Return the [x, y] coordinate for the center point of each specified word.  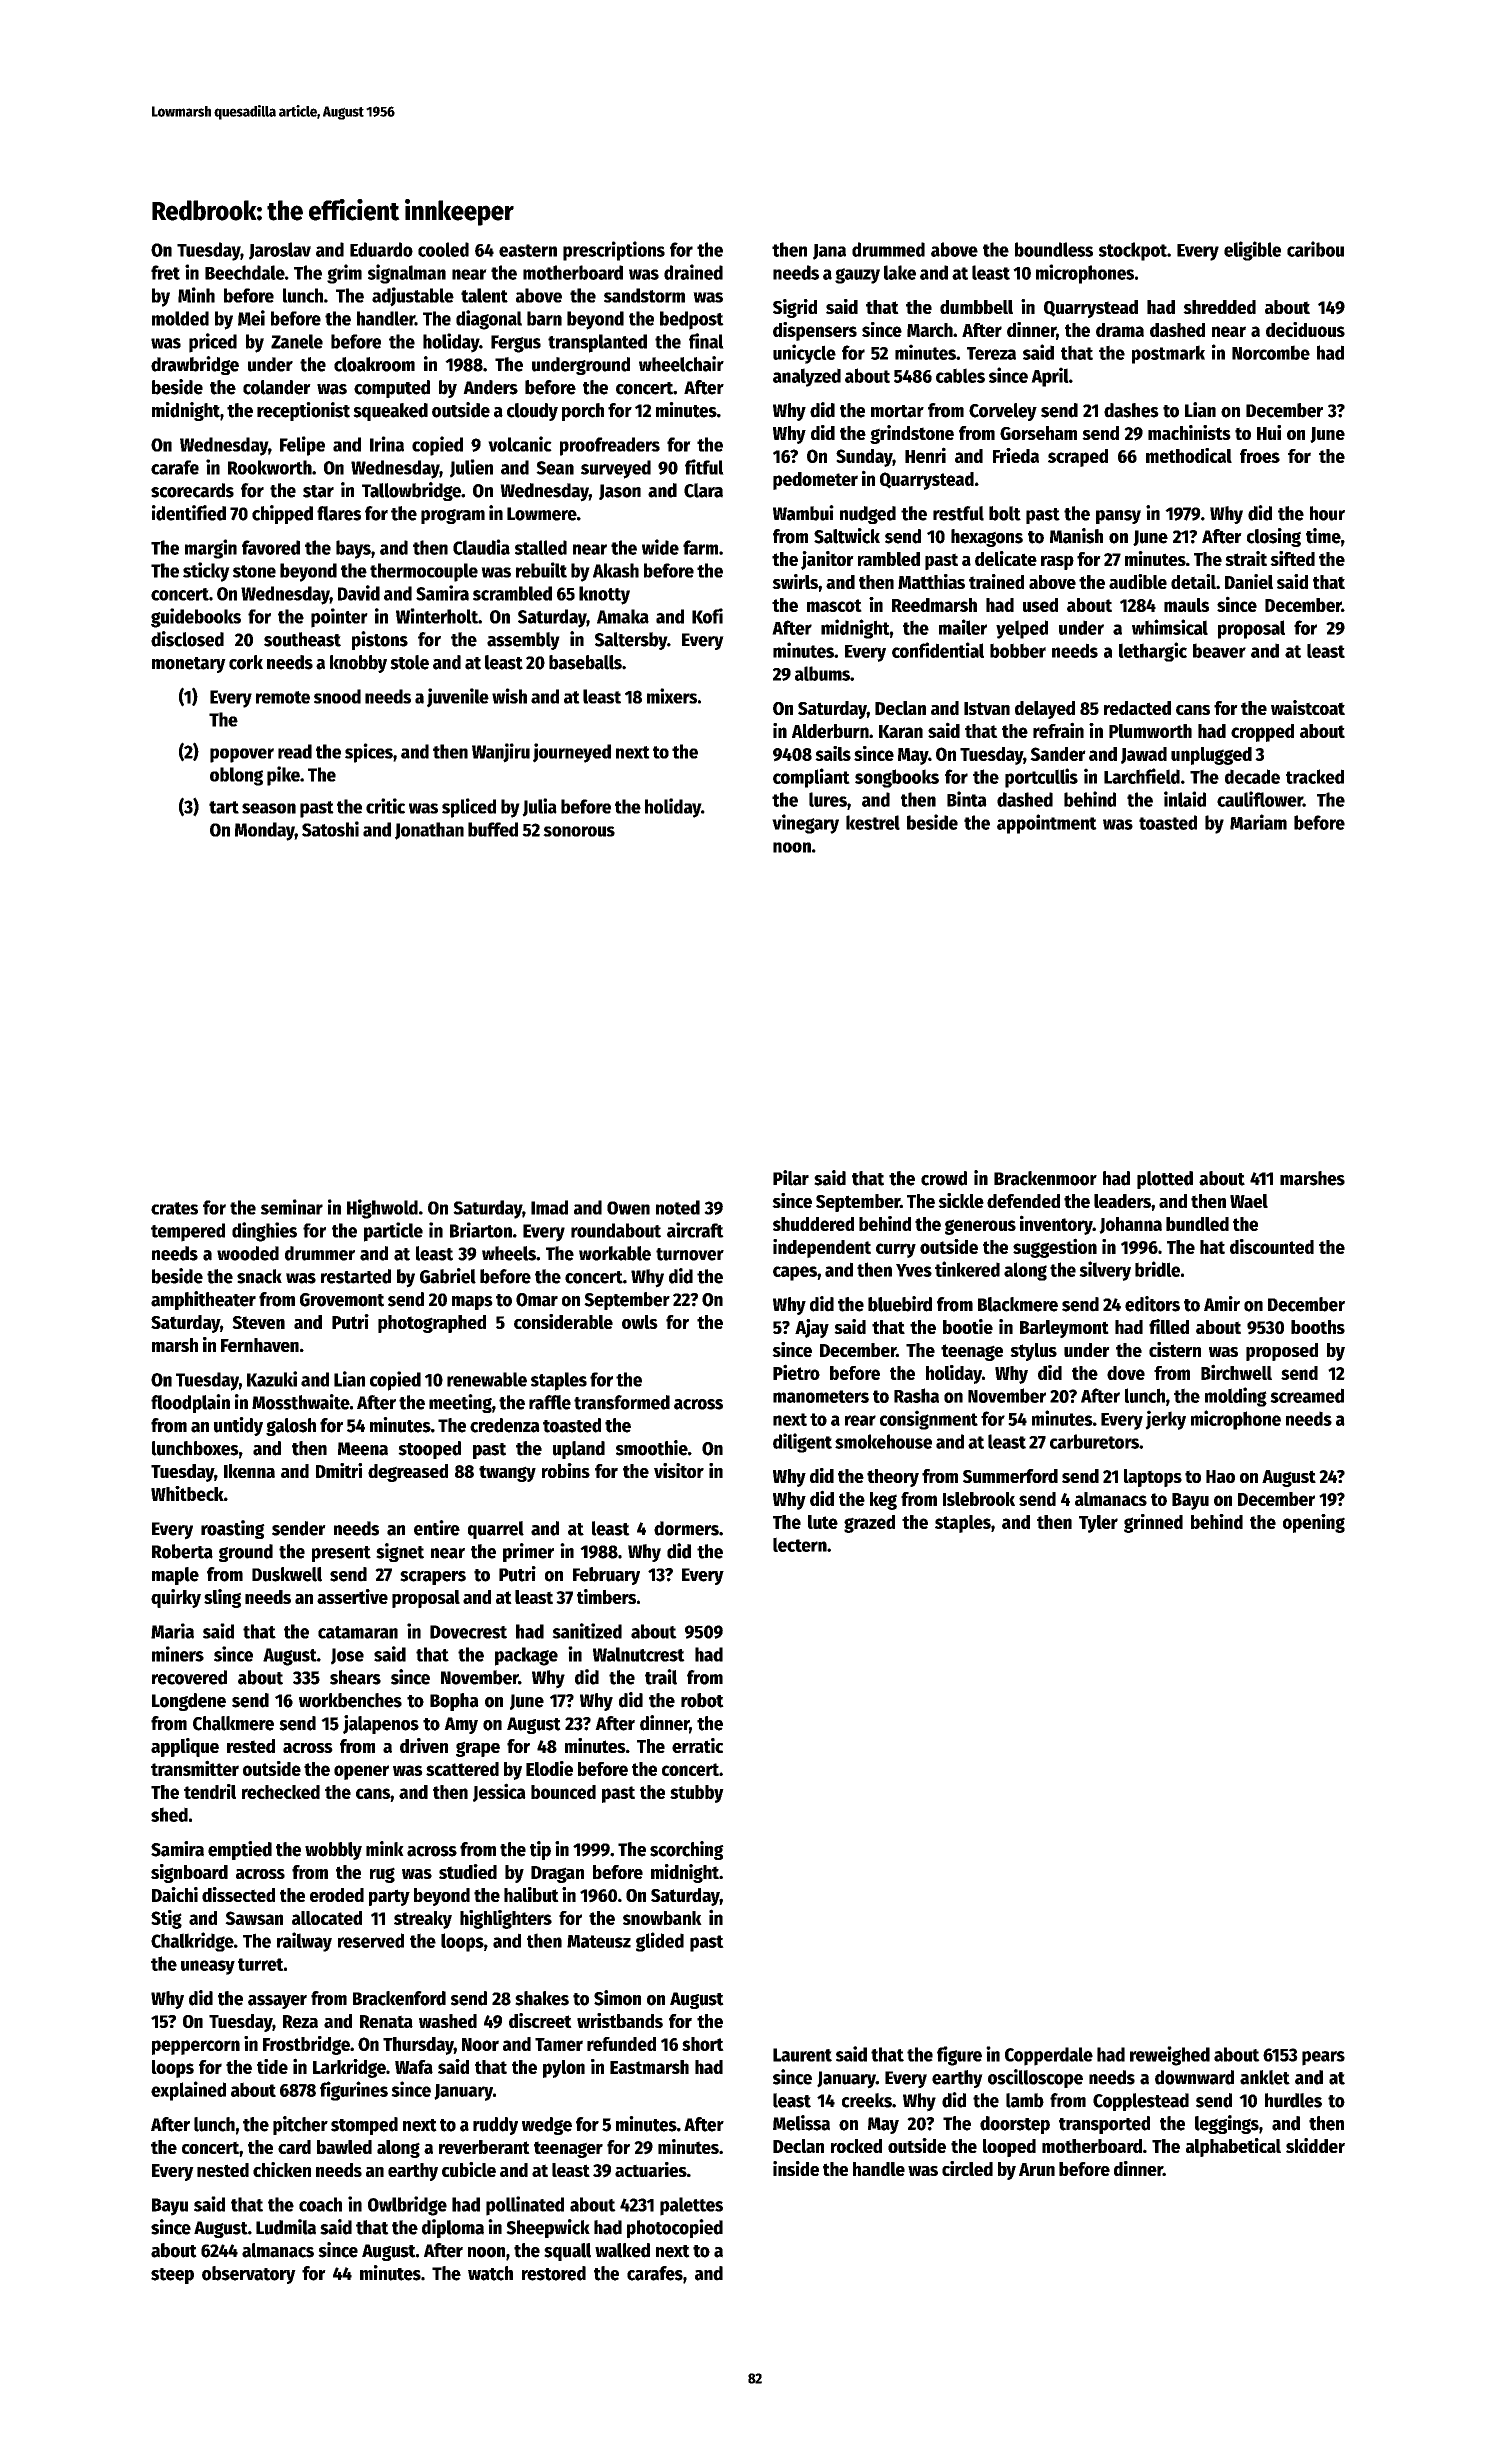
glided [660, 1942]
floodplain [190, 1403]
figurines [354, 2091]
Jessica [499, 1792]
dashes [1131, 410]
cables [960, 375]
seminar [292, 1207]
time [1323, 536]
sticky [206, 572]
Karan [901, 731]
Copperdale [1049, 2056]
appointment [1047, 824]
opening [1314, 1523]
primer [528, 1552]
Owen [628, 1208]
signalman [407, 274]
